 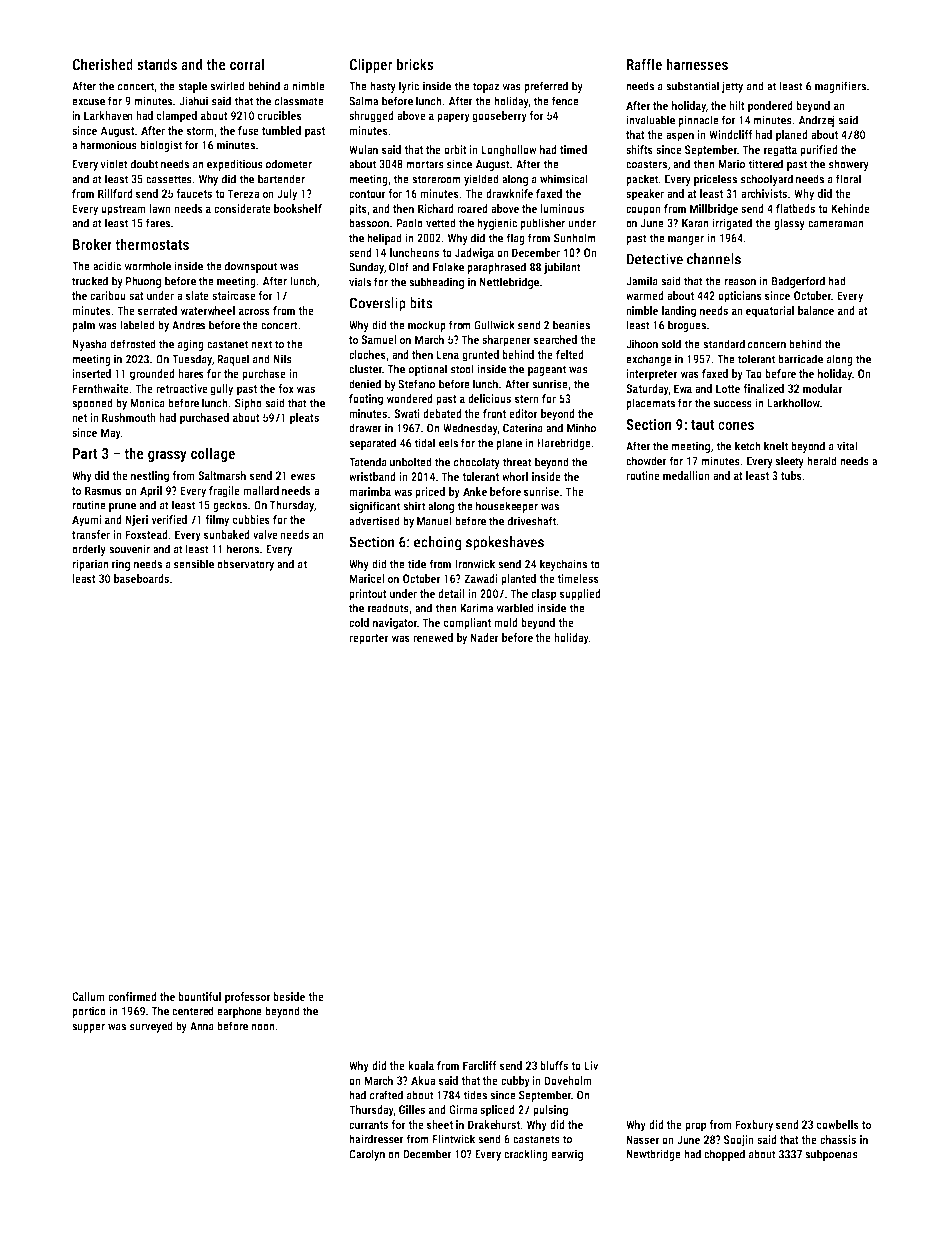 I want to click on Cherished, so click(x=102, y=64).
